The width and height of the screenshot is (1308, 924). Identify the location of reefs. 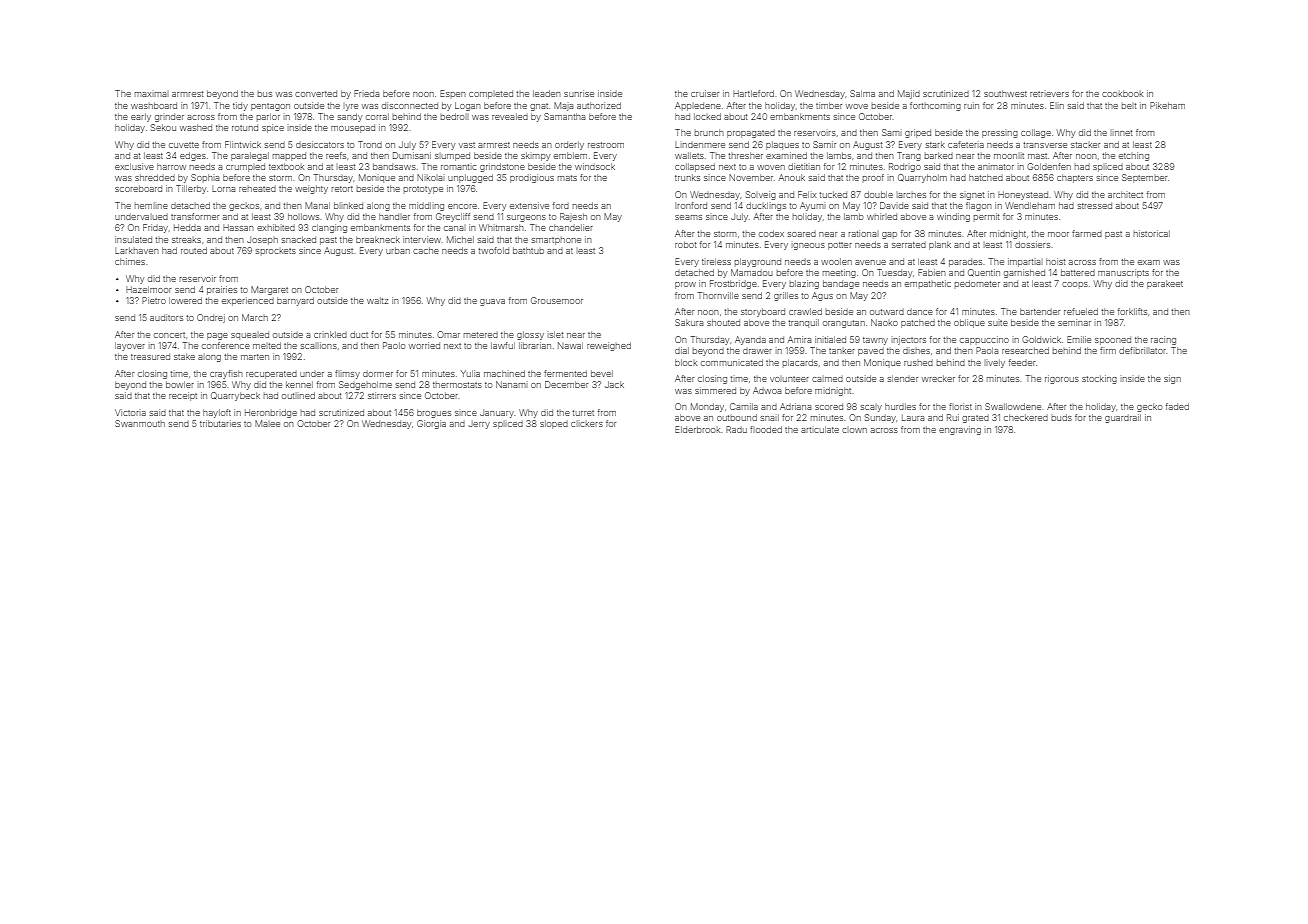
(336, 155).
